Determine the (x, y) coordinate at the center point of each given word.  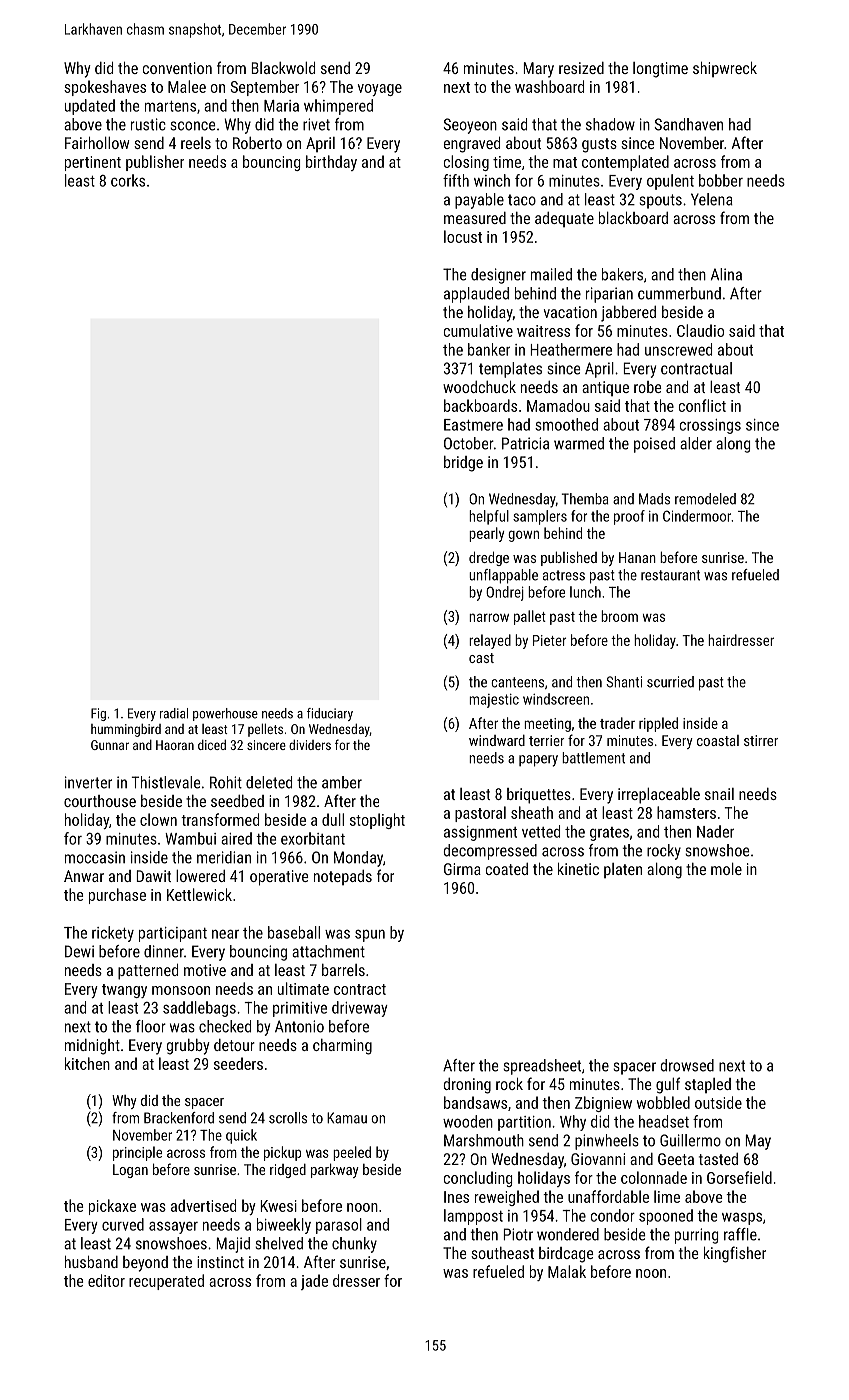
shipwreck (725, 69)
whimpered (338, 107)
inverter (88, 782)
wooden (468, 1121)
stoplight (377, 821)
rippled (658, 724)
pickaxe (112, 1207)
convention (177, 68)
